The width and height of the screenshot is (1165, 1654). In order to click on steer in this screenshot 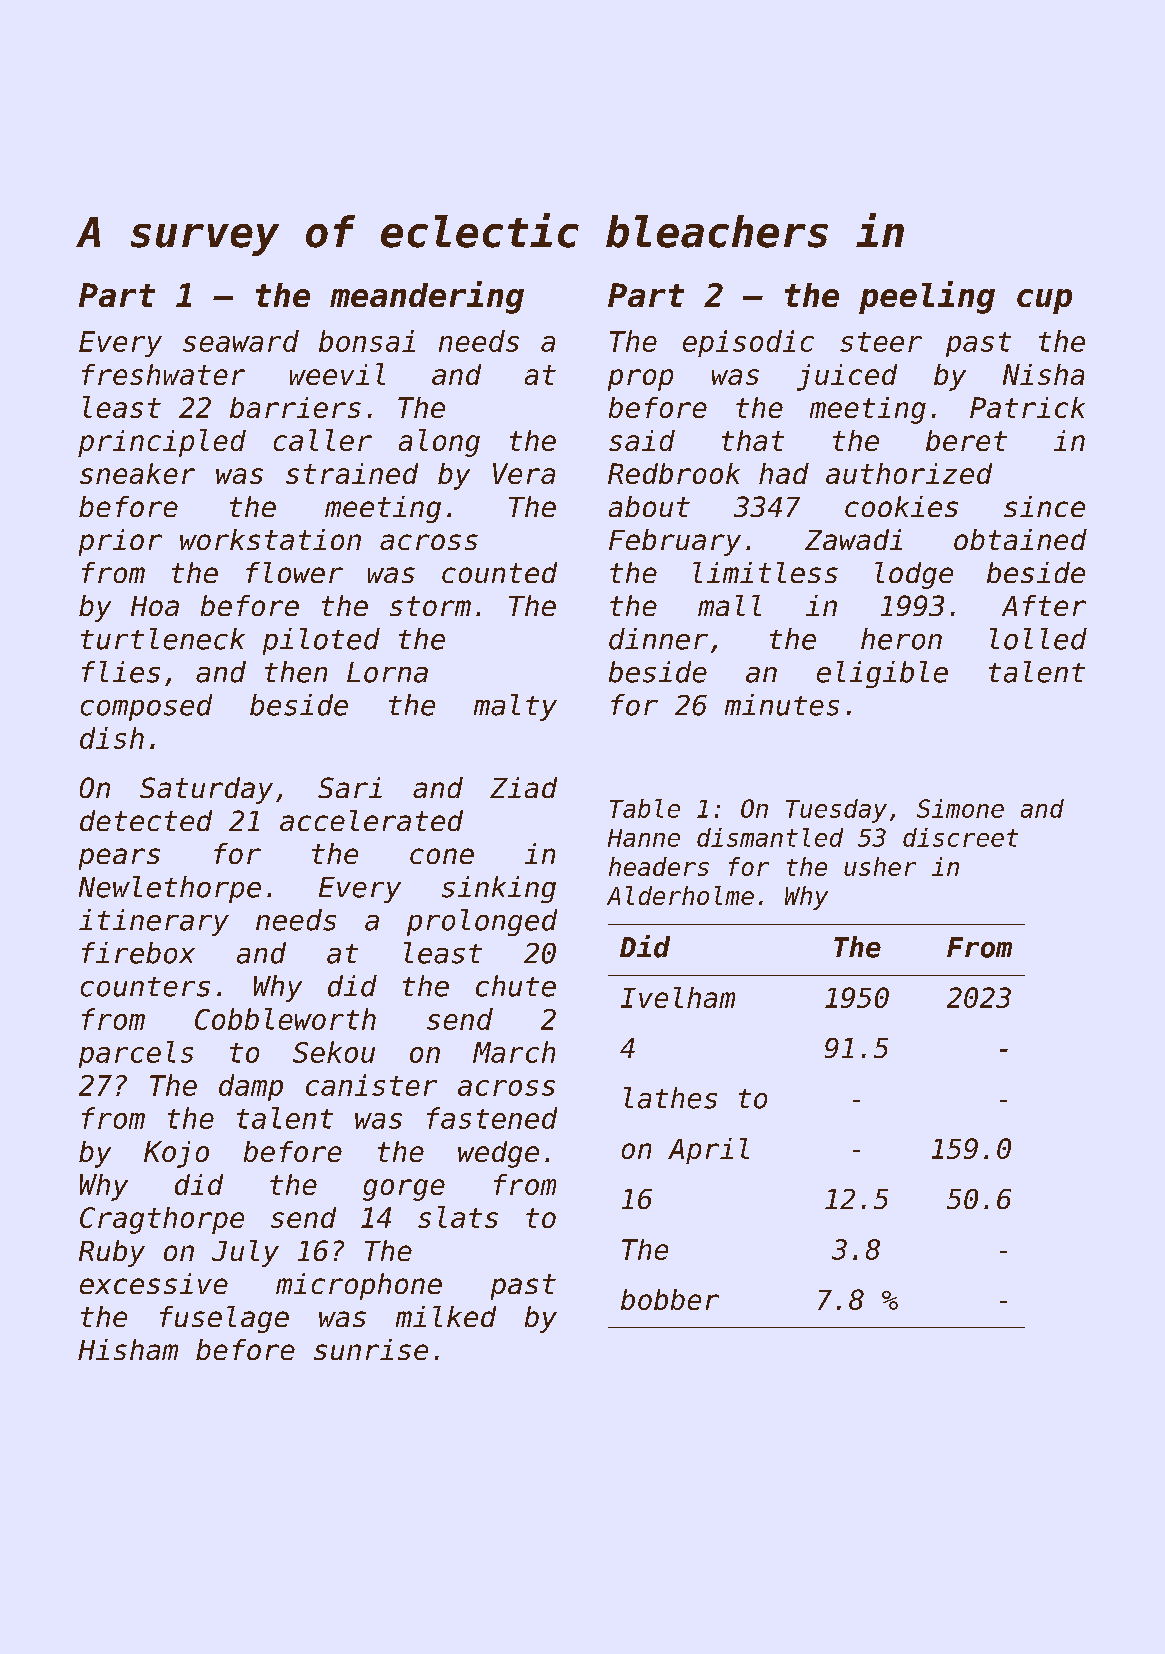, I will do `click(881, 342)`.
